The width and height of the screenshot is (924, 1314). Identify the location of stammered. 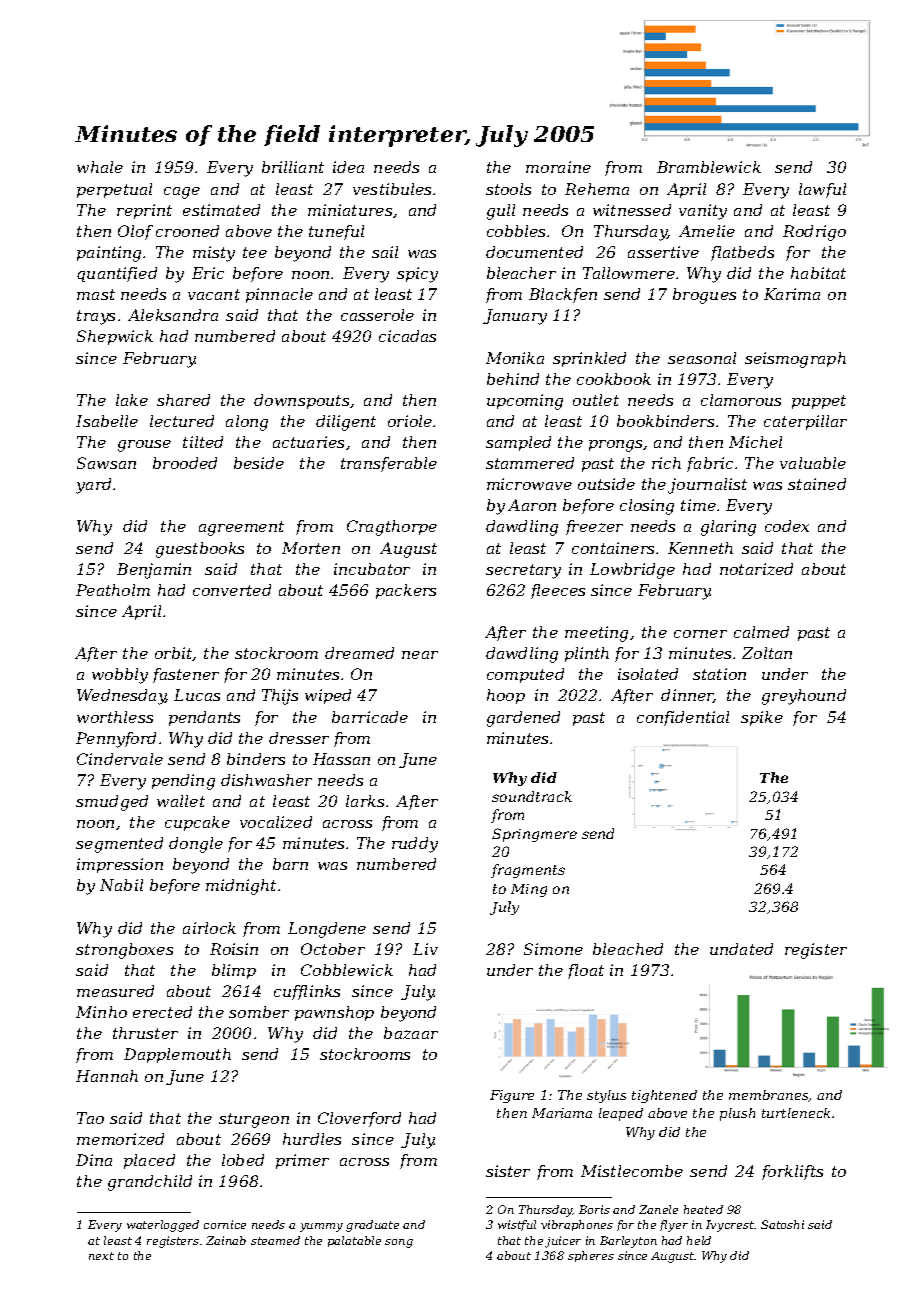
(530, 463).
